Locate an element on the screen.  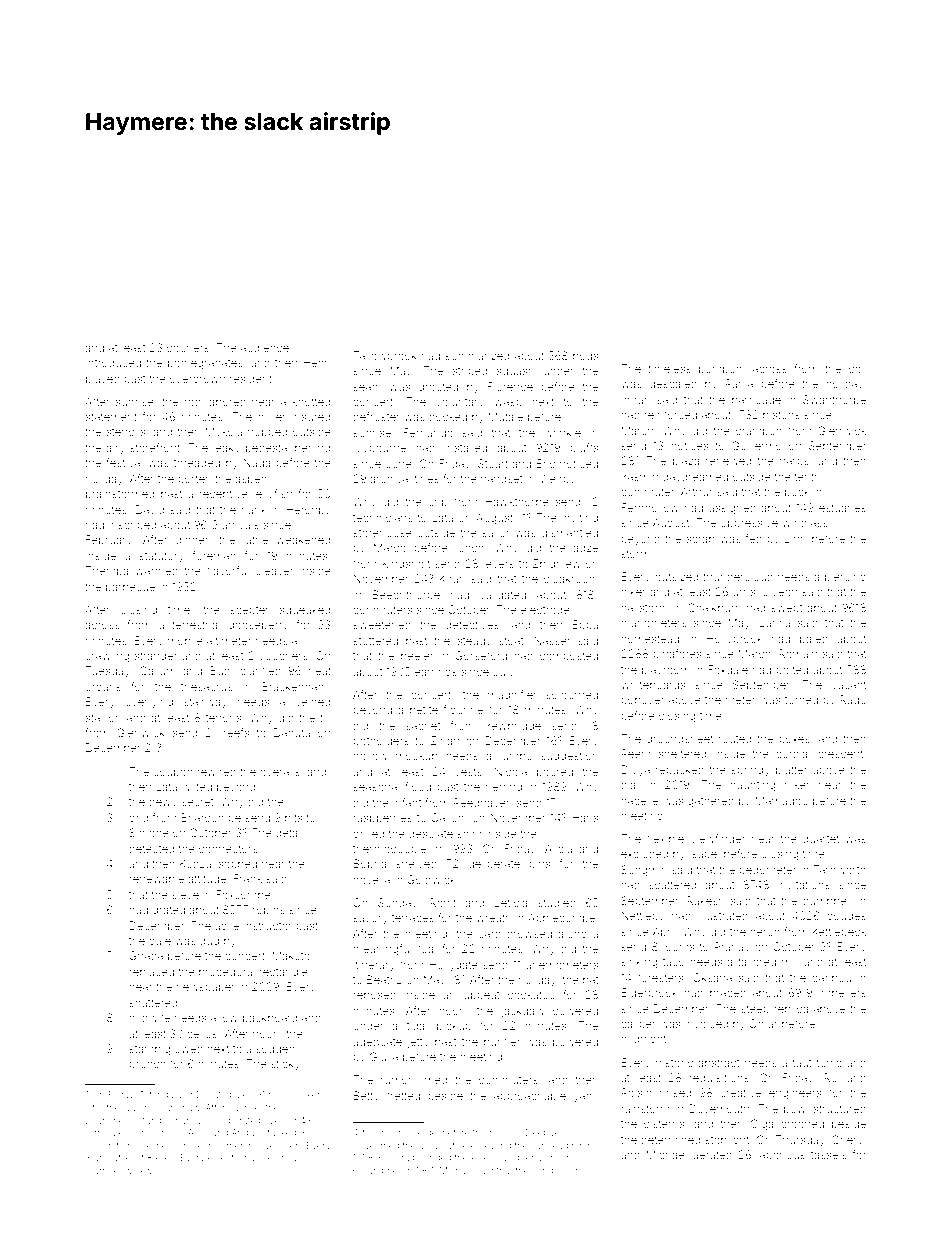
coil is located at coordinates (857, 368).
